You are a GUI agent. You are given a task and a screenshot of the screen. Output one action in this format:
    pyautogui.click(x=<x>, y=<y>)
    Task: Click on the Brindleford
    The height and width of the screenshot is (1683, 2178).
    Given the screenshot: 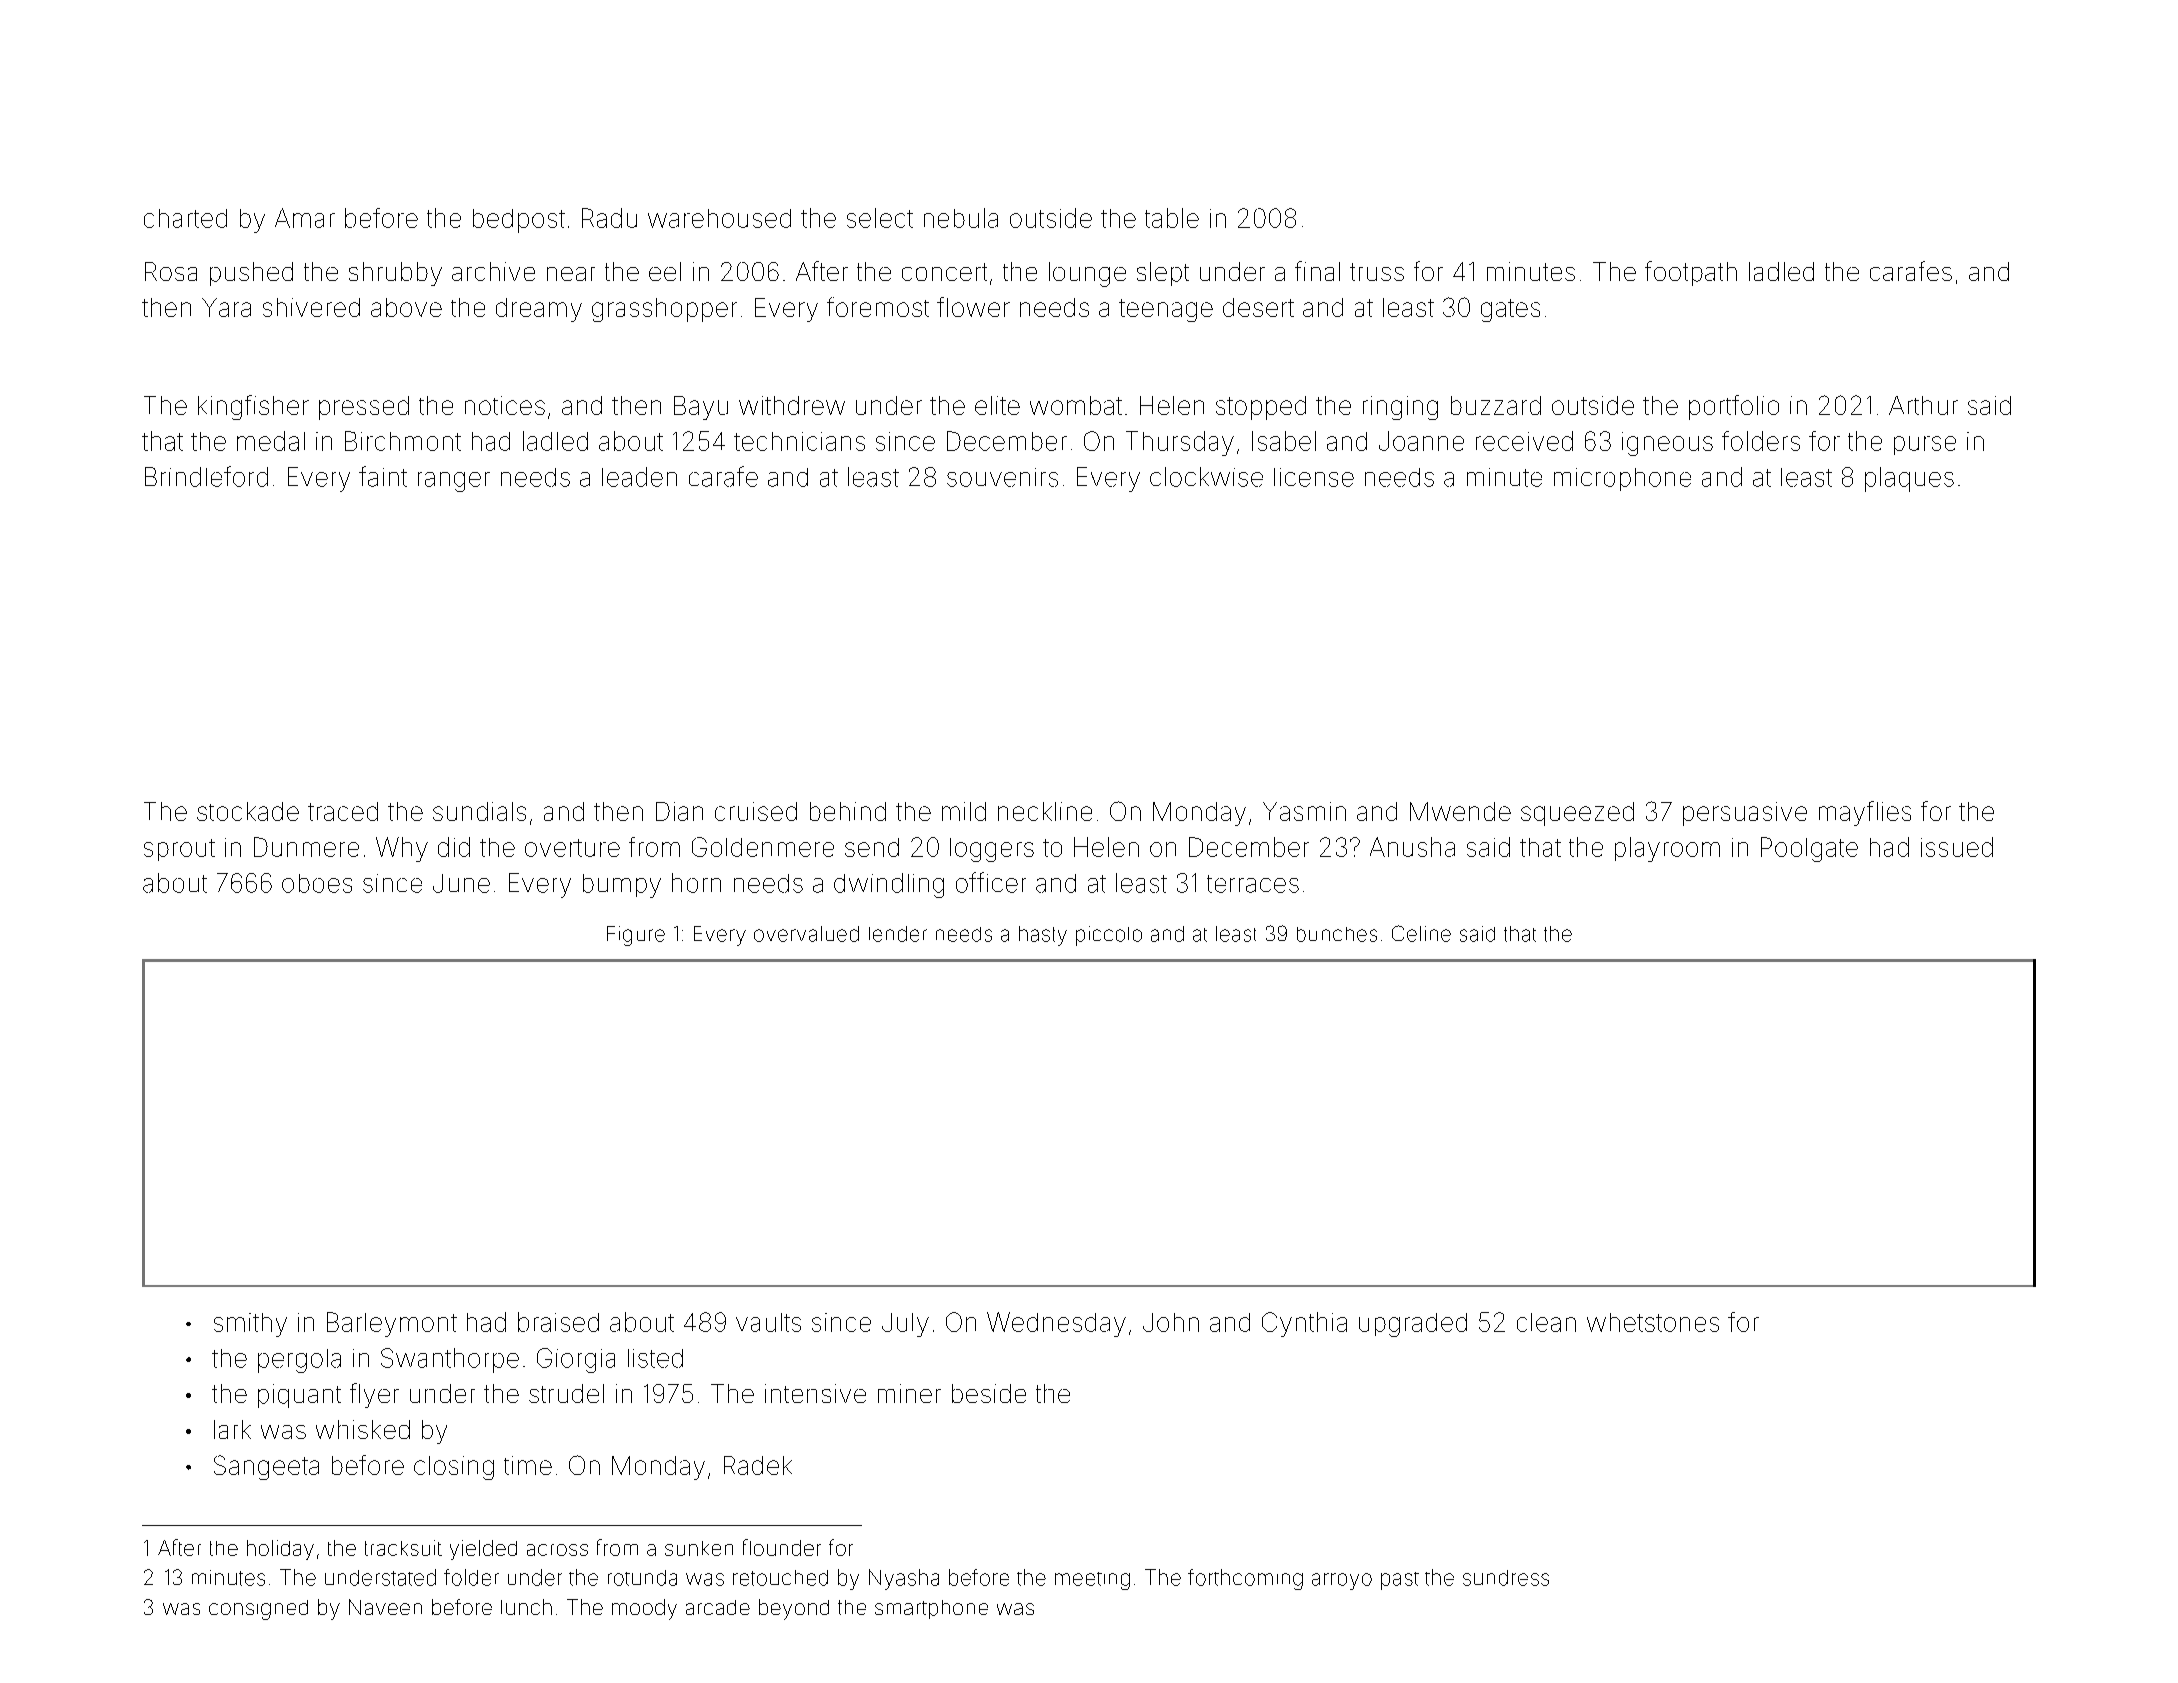 What is the action you would take?
    pyautogui.click(x=206, y=476)
